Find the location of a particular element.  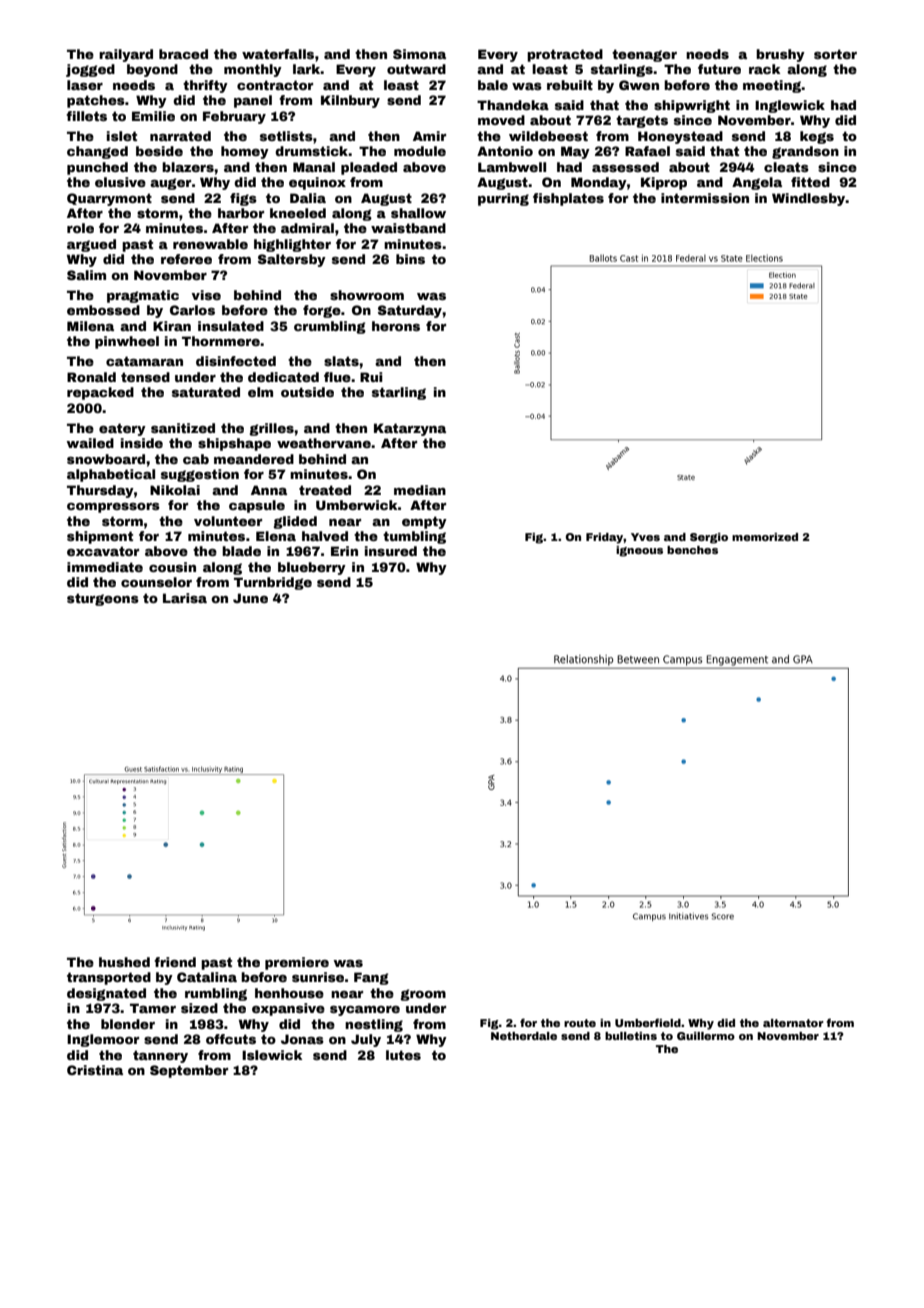

friend is located at coordinates (175, 962).
